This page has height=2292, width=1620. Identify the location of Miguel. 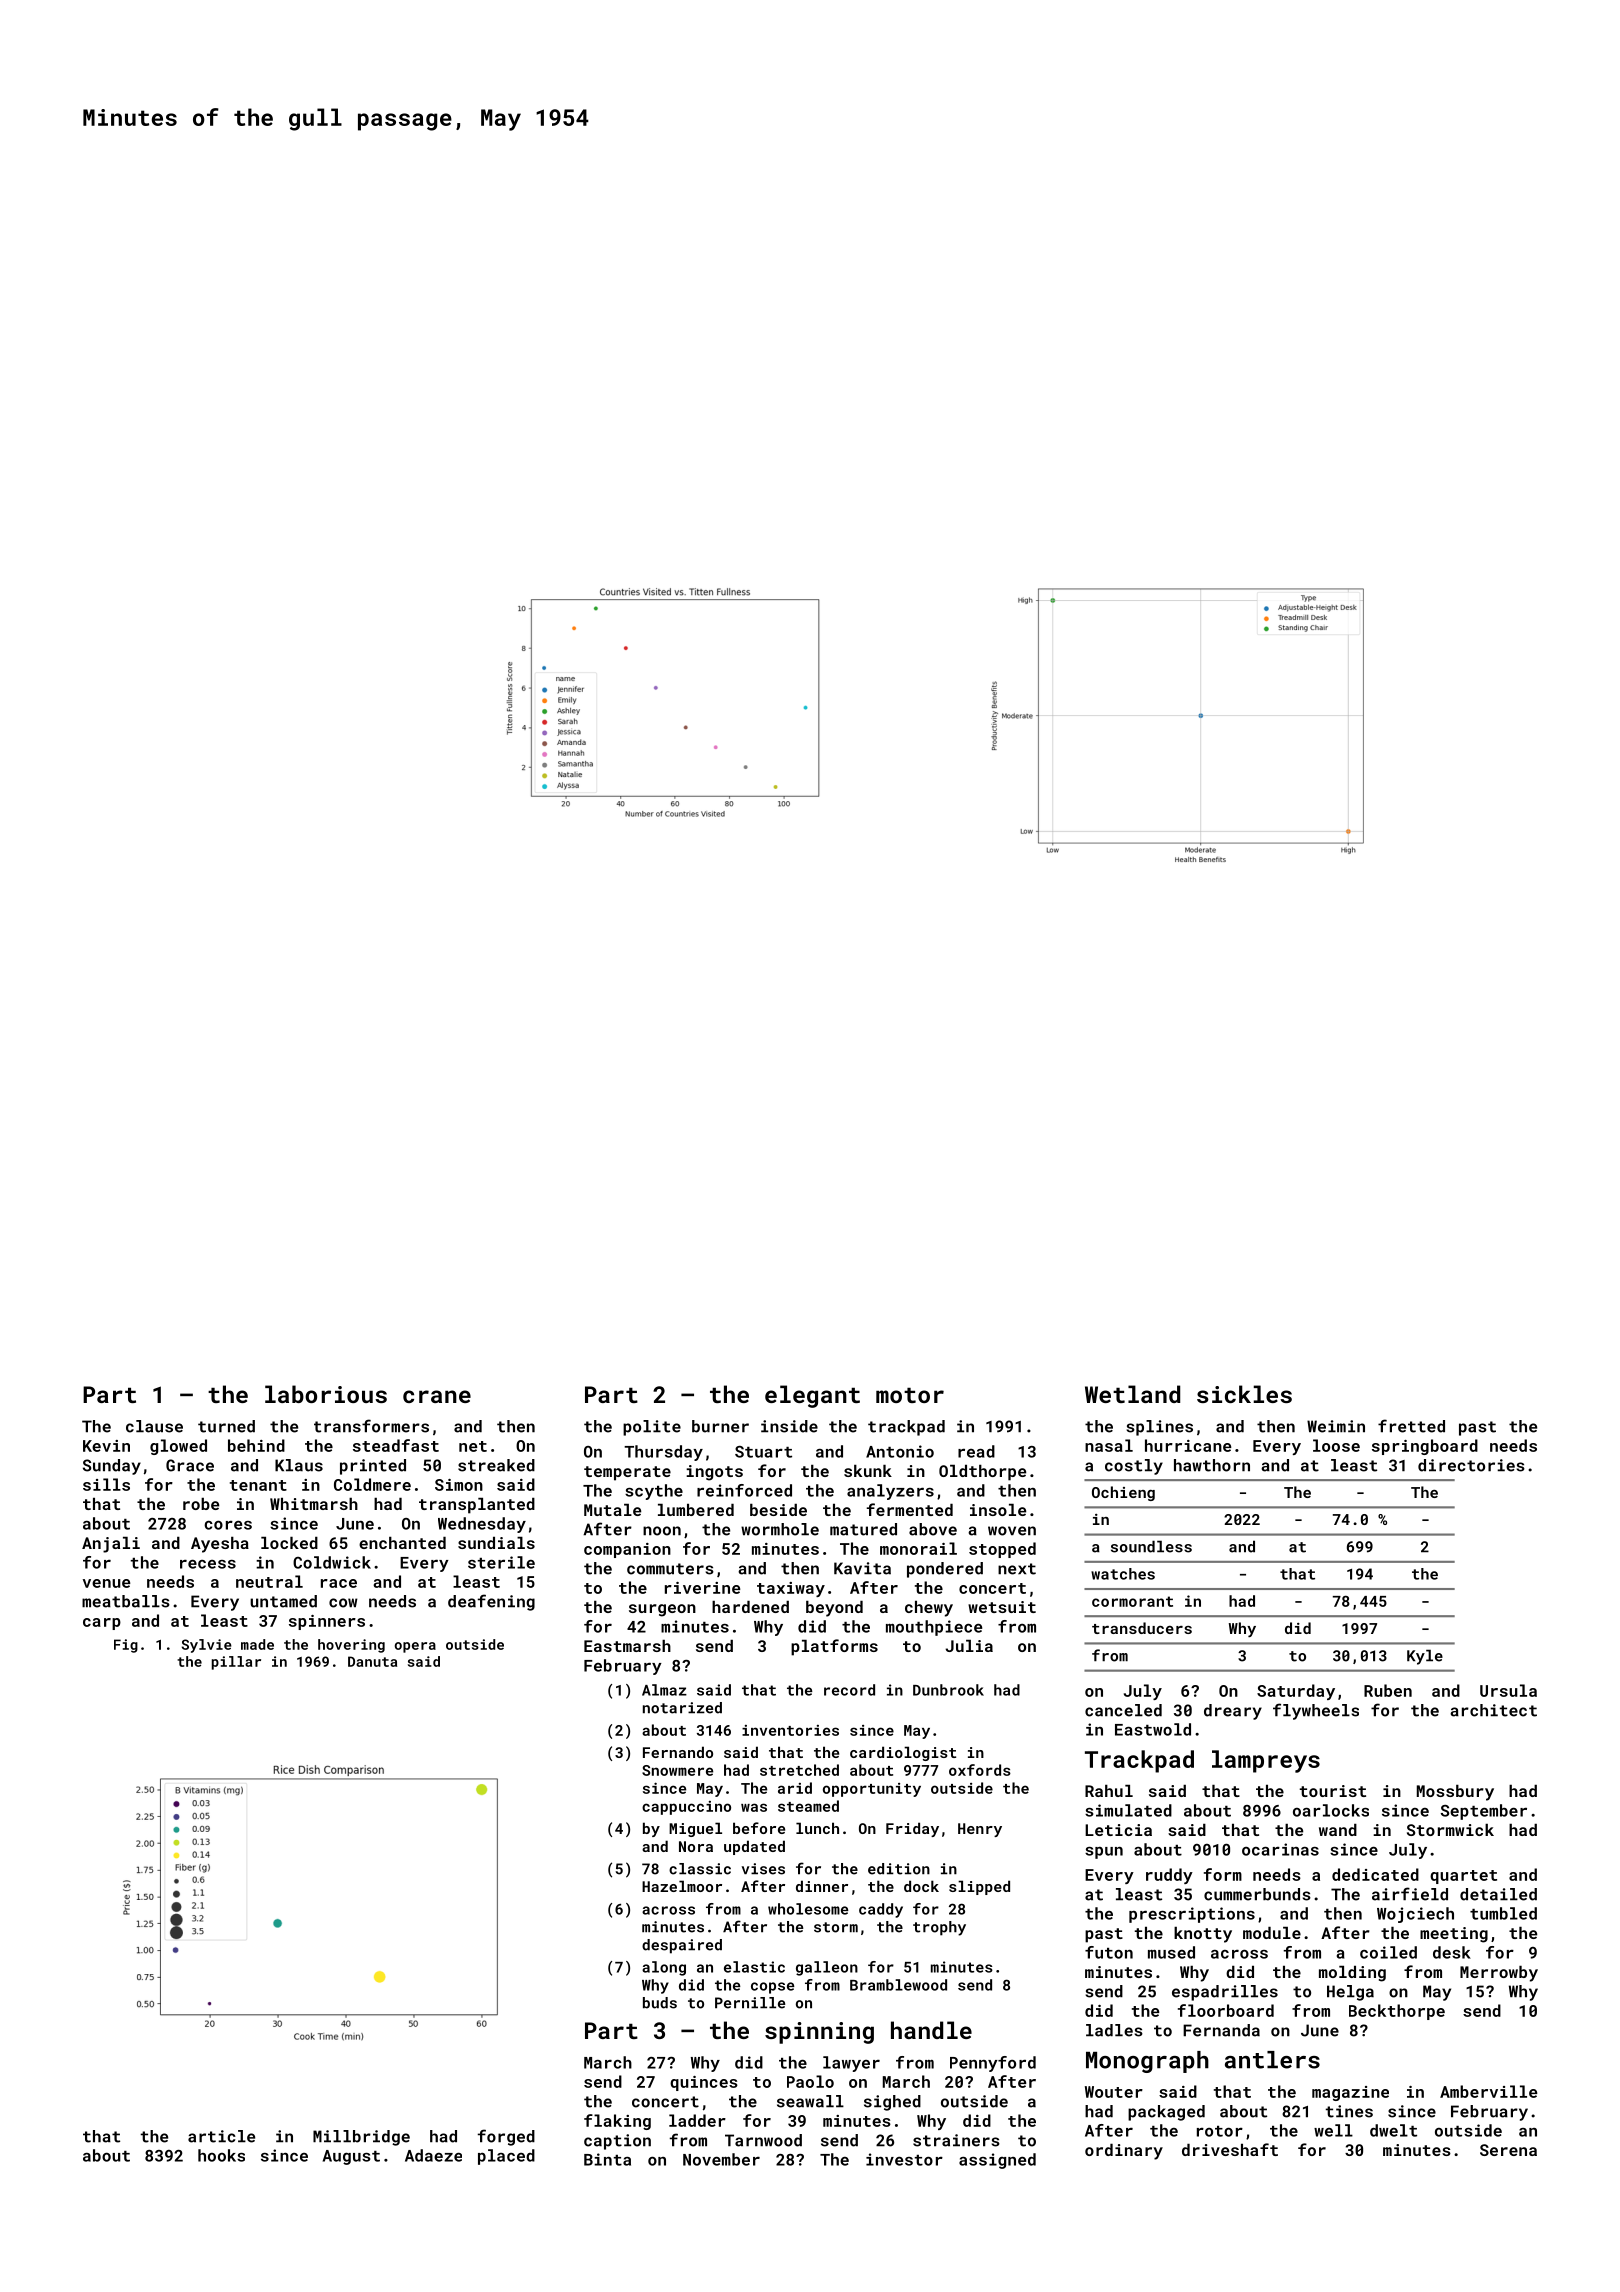
(695, 1829).
